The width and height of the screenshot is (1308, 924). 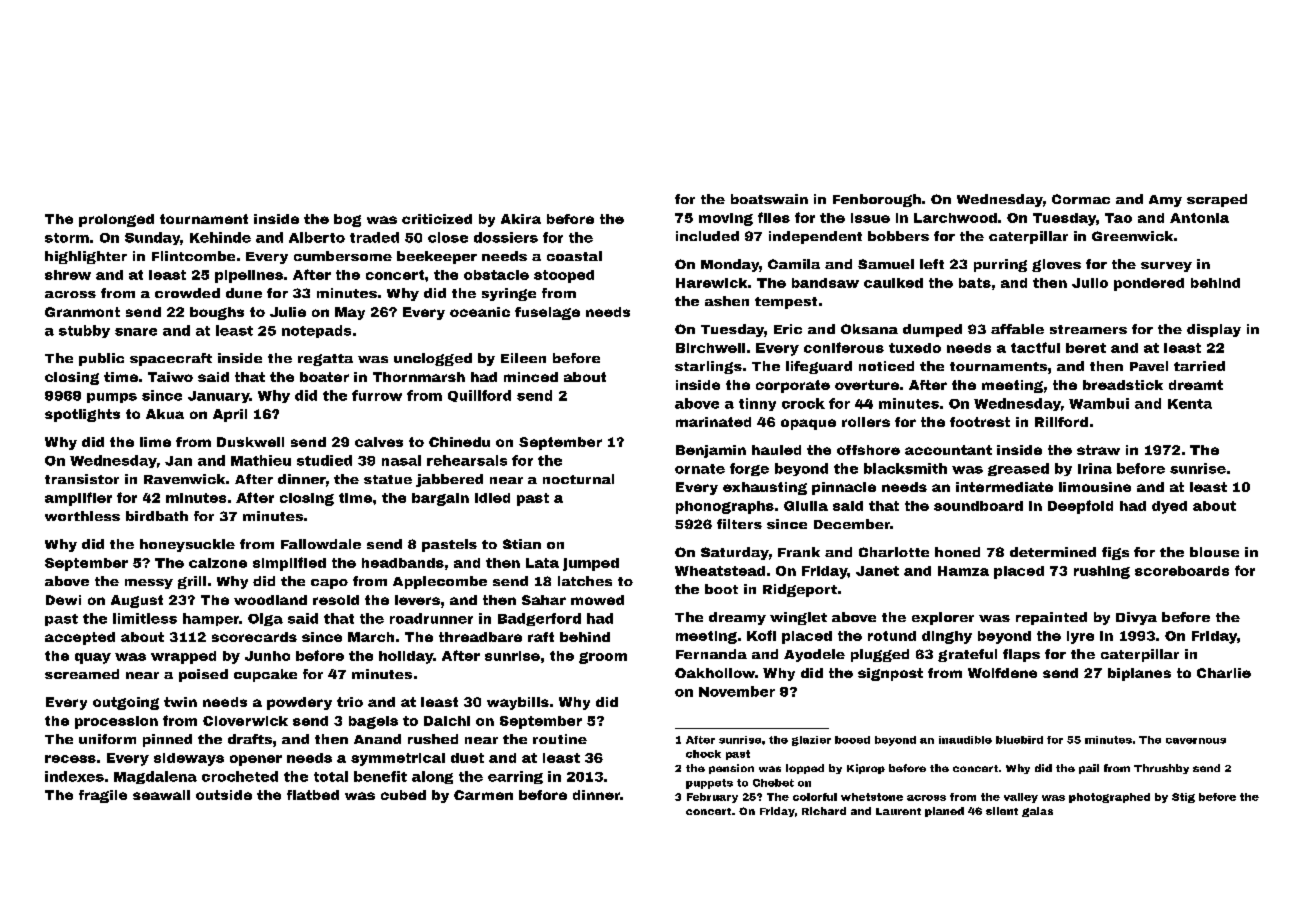 I want to click on Kofi, so click(x=761, y=635).
